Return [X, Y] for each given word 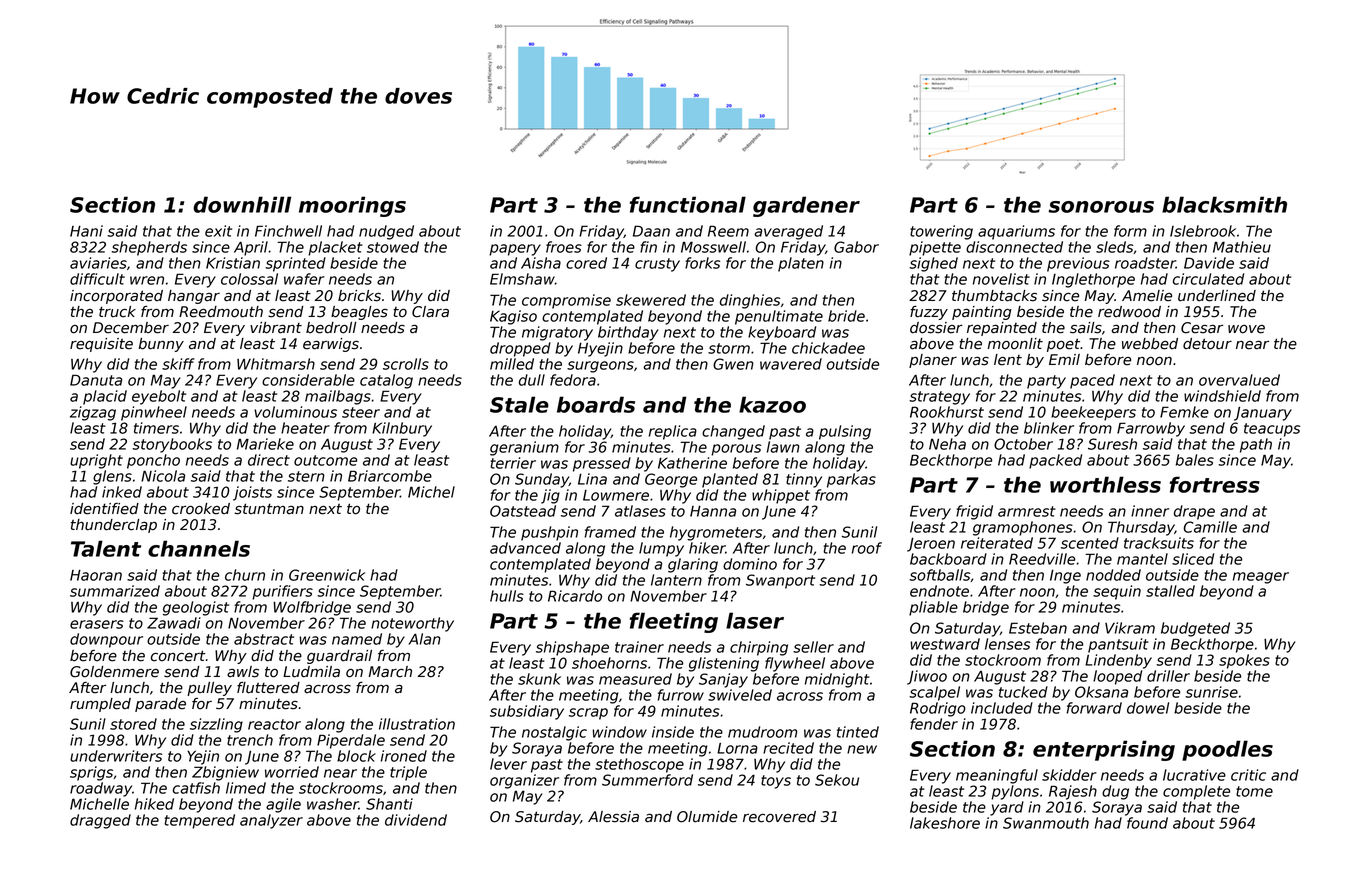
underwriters [116, 756]
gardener [806, 206]
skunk [539, 679]
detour [1207, 344]
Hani [86, 231]
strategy [939, 398]
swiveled [740, 695]
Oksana [1101, 692]
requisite [101, 345]
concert [178, 656]
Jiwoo [927, 677]
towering [941, 232]
